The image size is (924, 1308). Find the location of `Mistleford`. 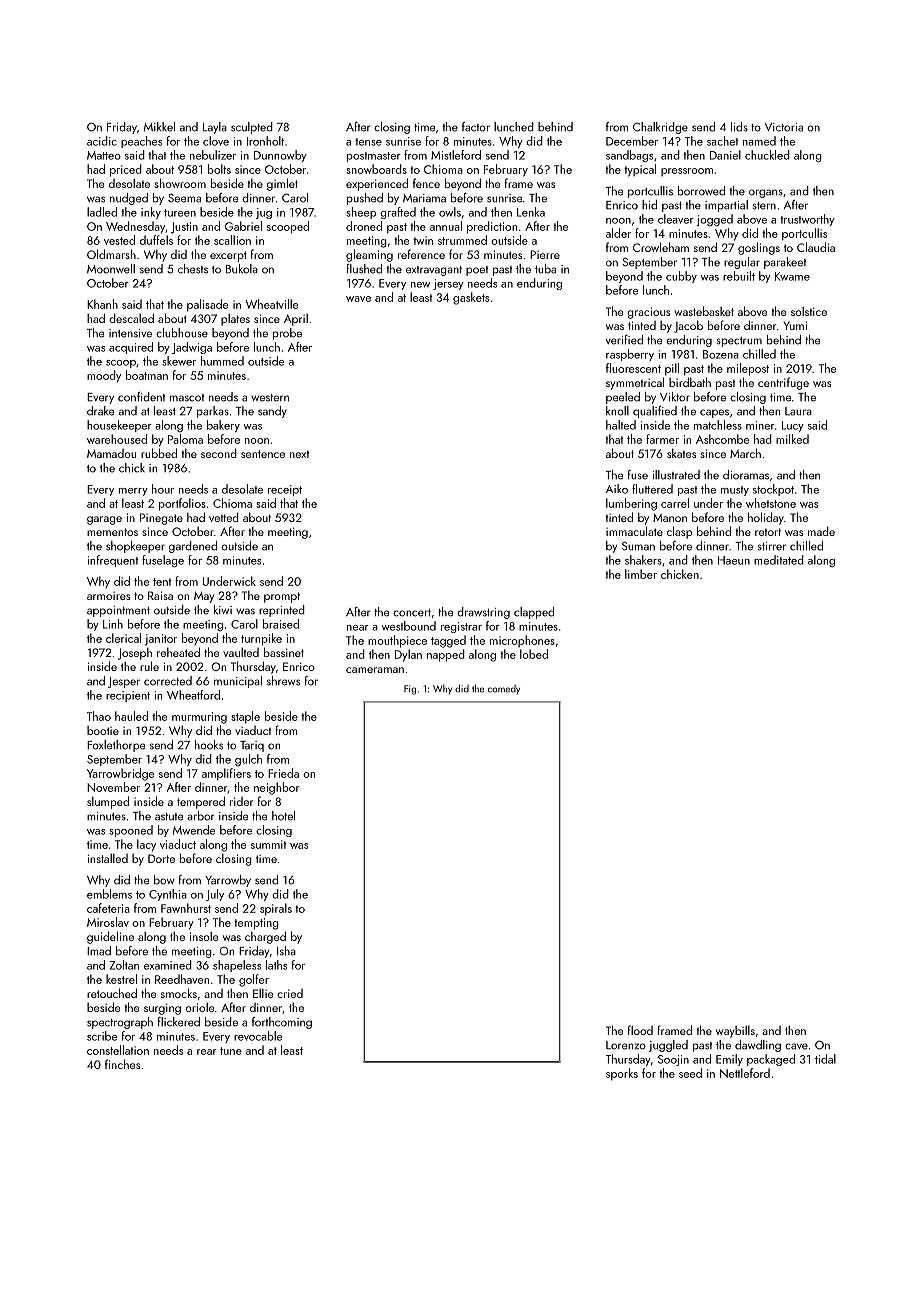

Mistleford is located at coordinates (456, 155).
